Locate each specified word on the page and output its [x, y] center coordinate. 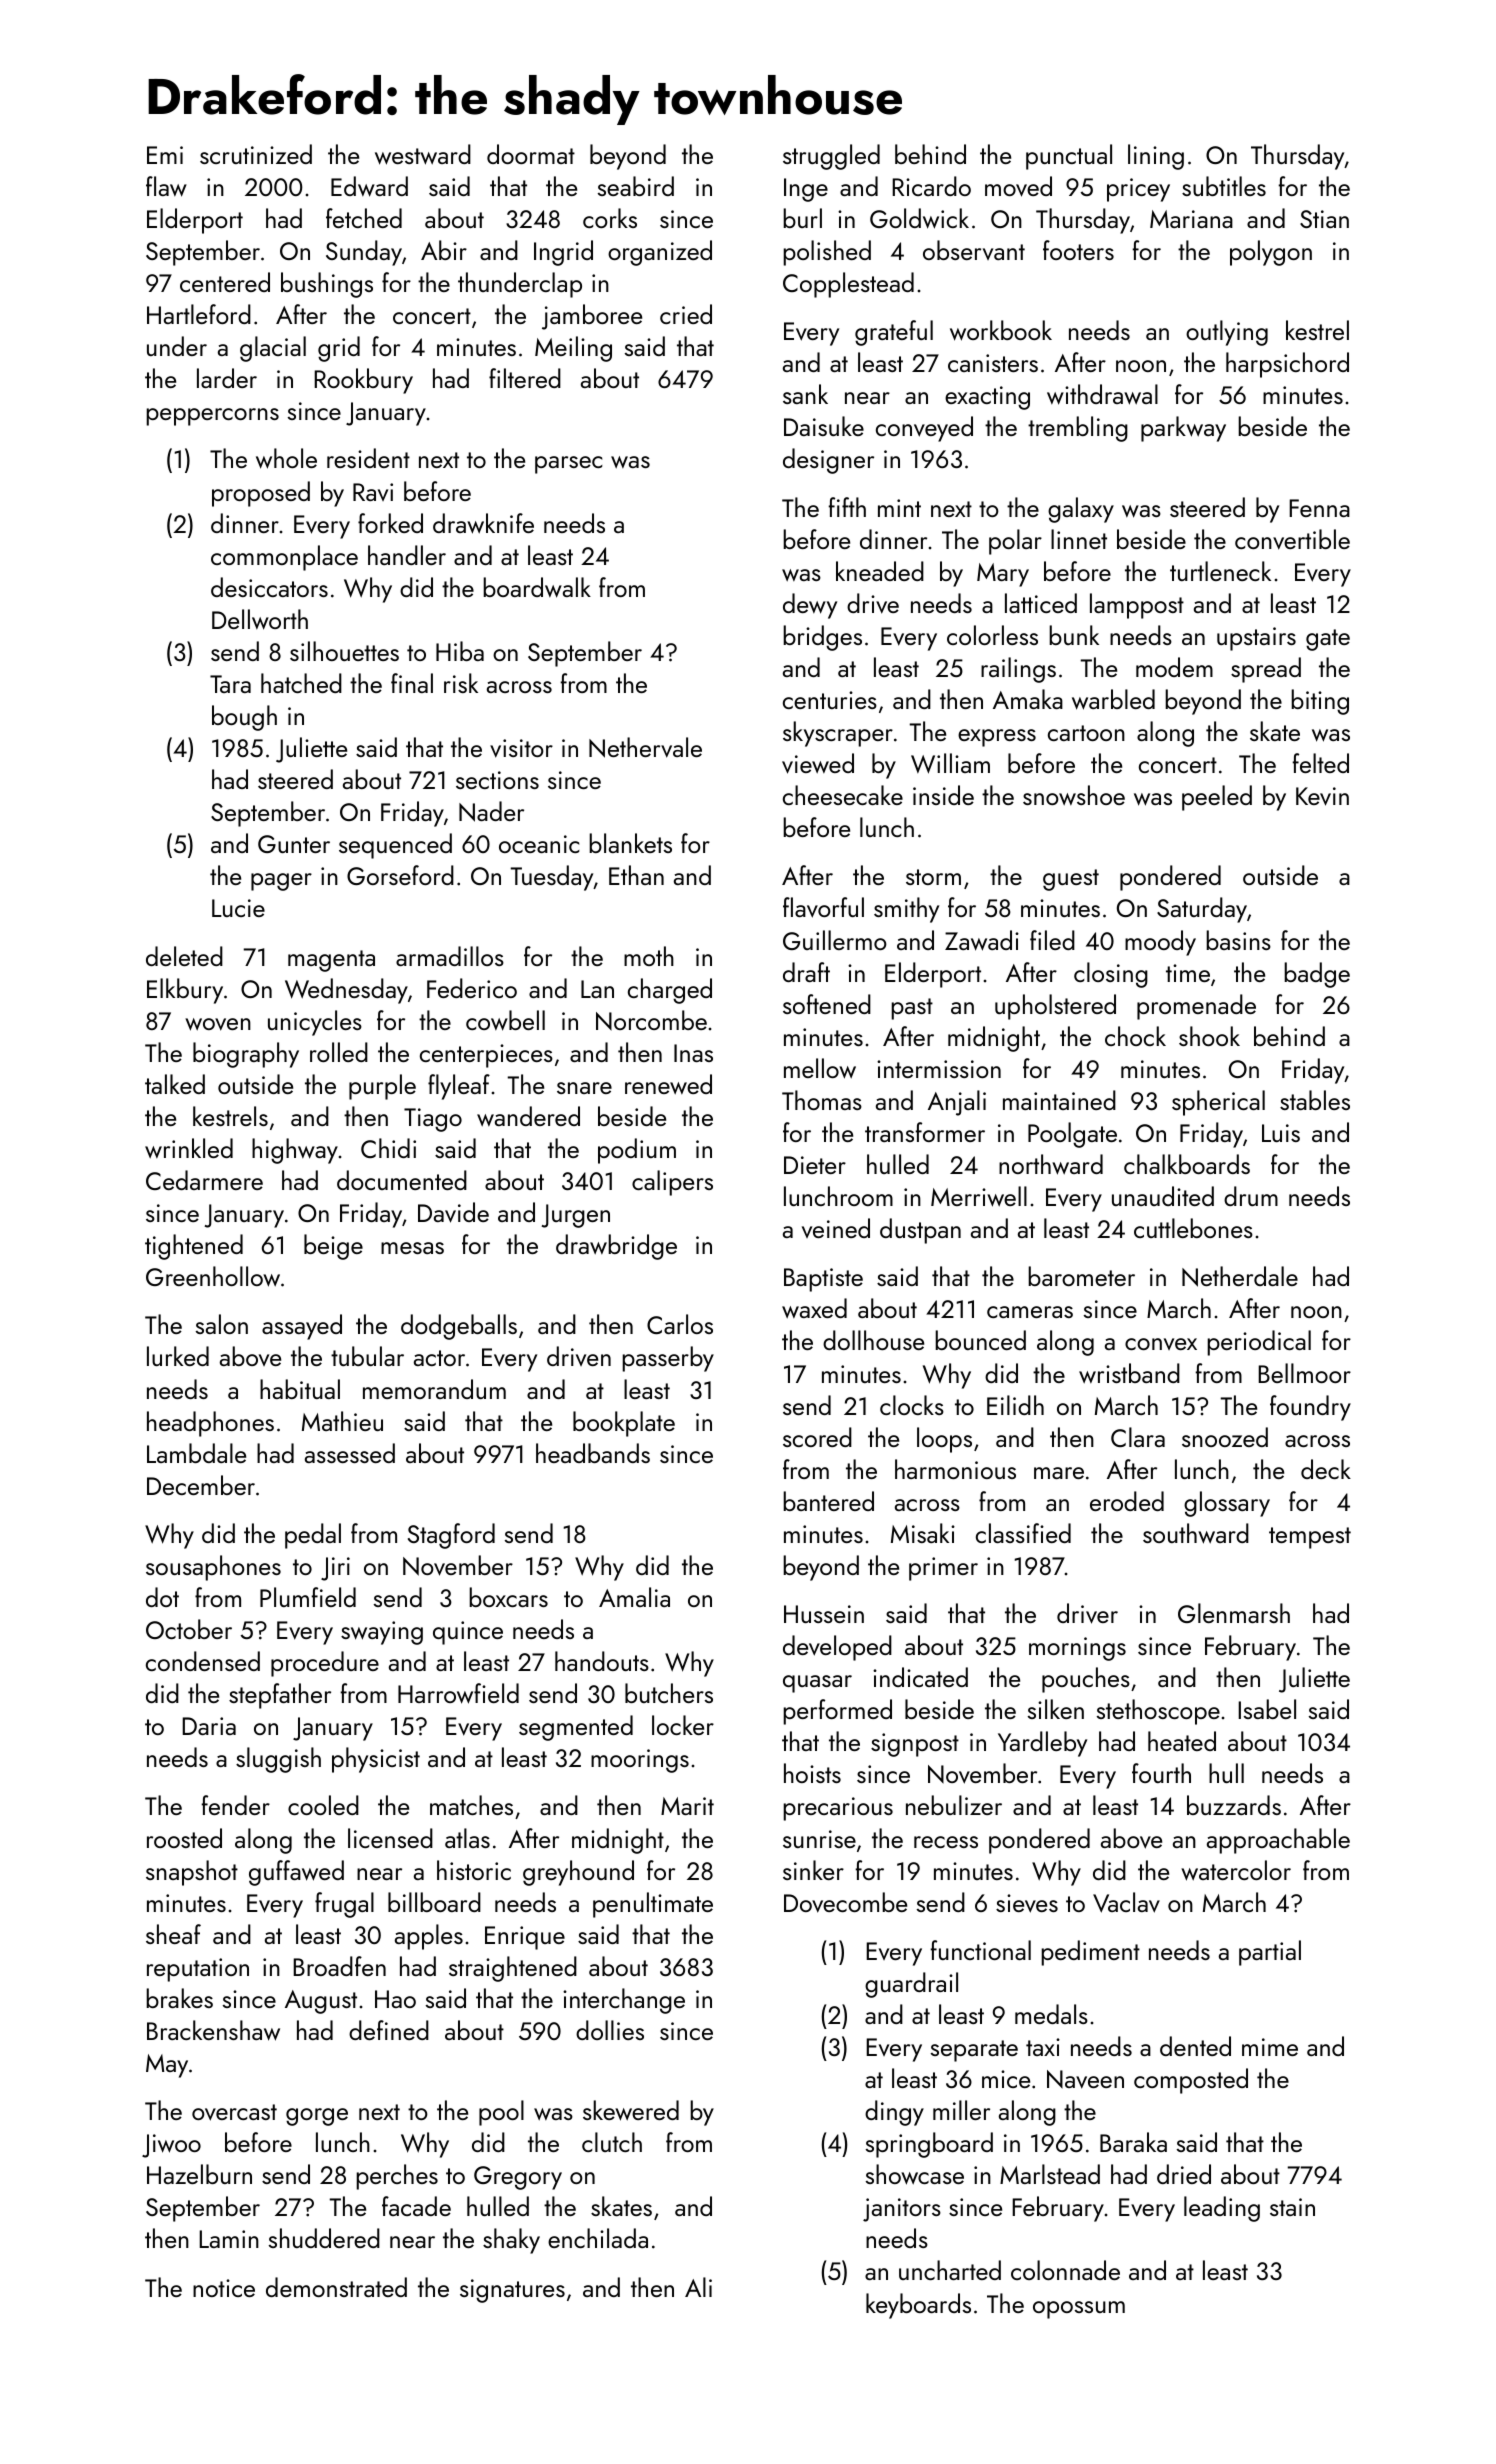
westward [423, 154]
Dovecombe [845, 1902]
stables [1315, 1100]
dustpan [920, 1231]
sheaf [173, 1934]
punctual [1069, 157]
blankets [630, 843]
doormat [531, 154]
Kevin [1322, 796]
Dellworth [260, 619]
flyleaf [459, 1087]
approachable [1278, 1841]
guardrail [911, 1985]
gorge [317, 2117]
